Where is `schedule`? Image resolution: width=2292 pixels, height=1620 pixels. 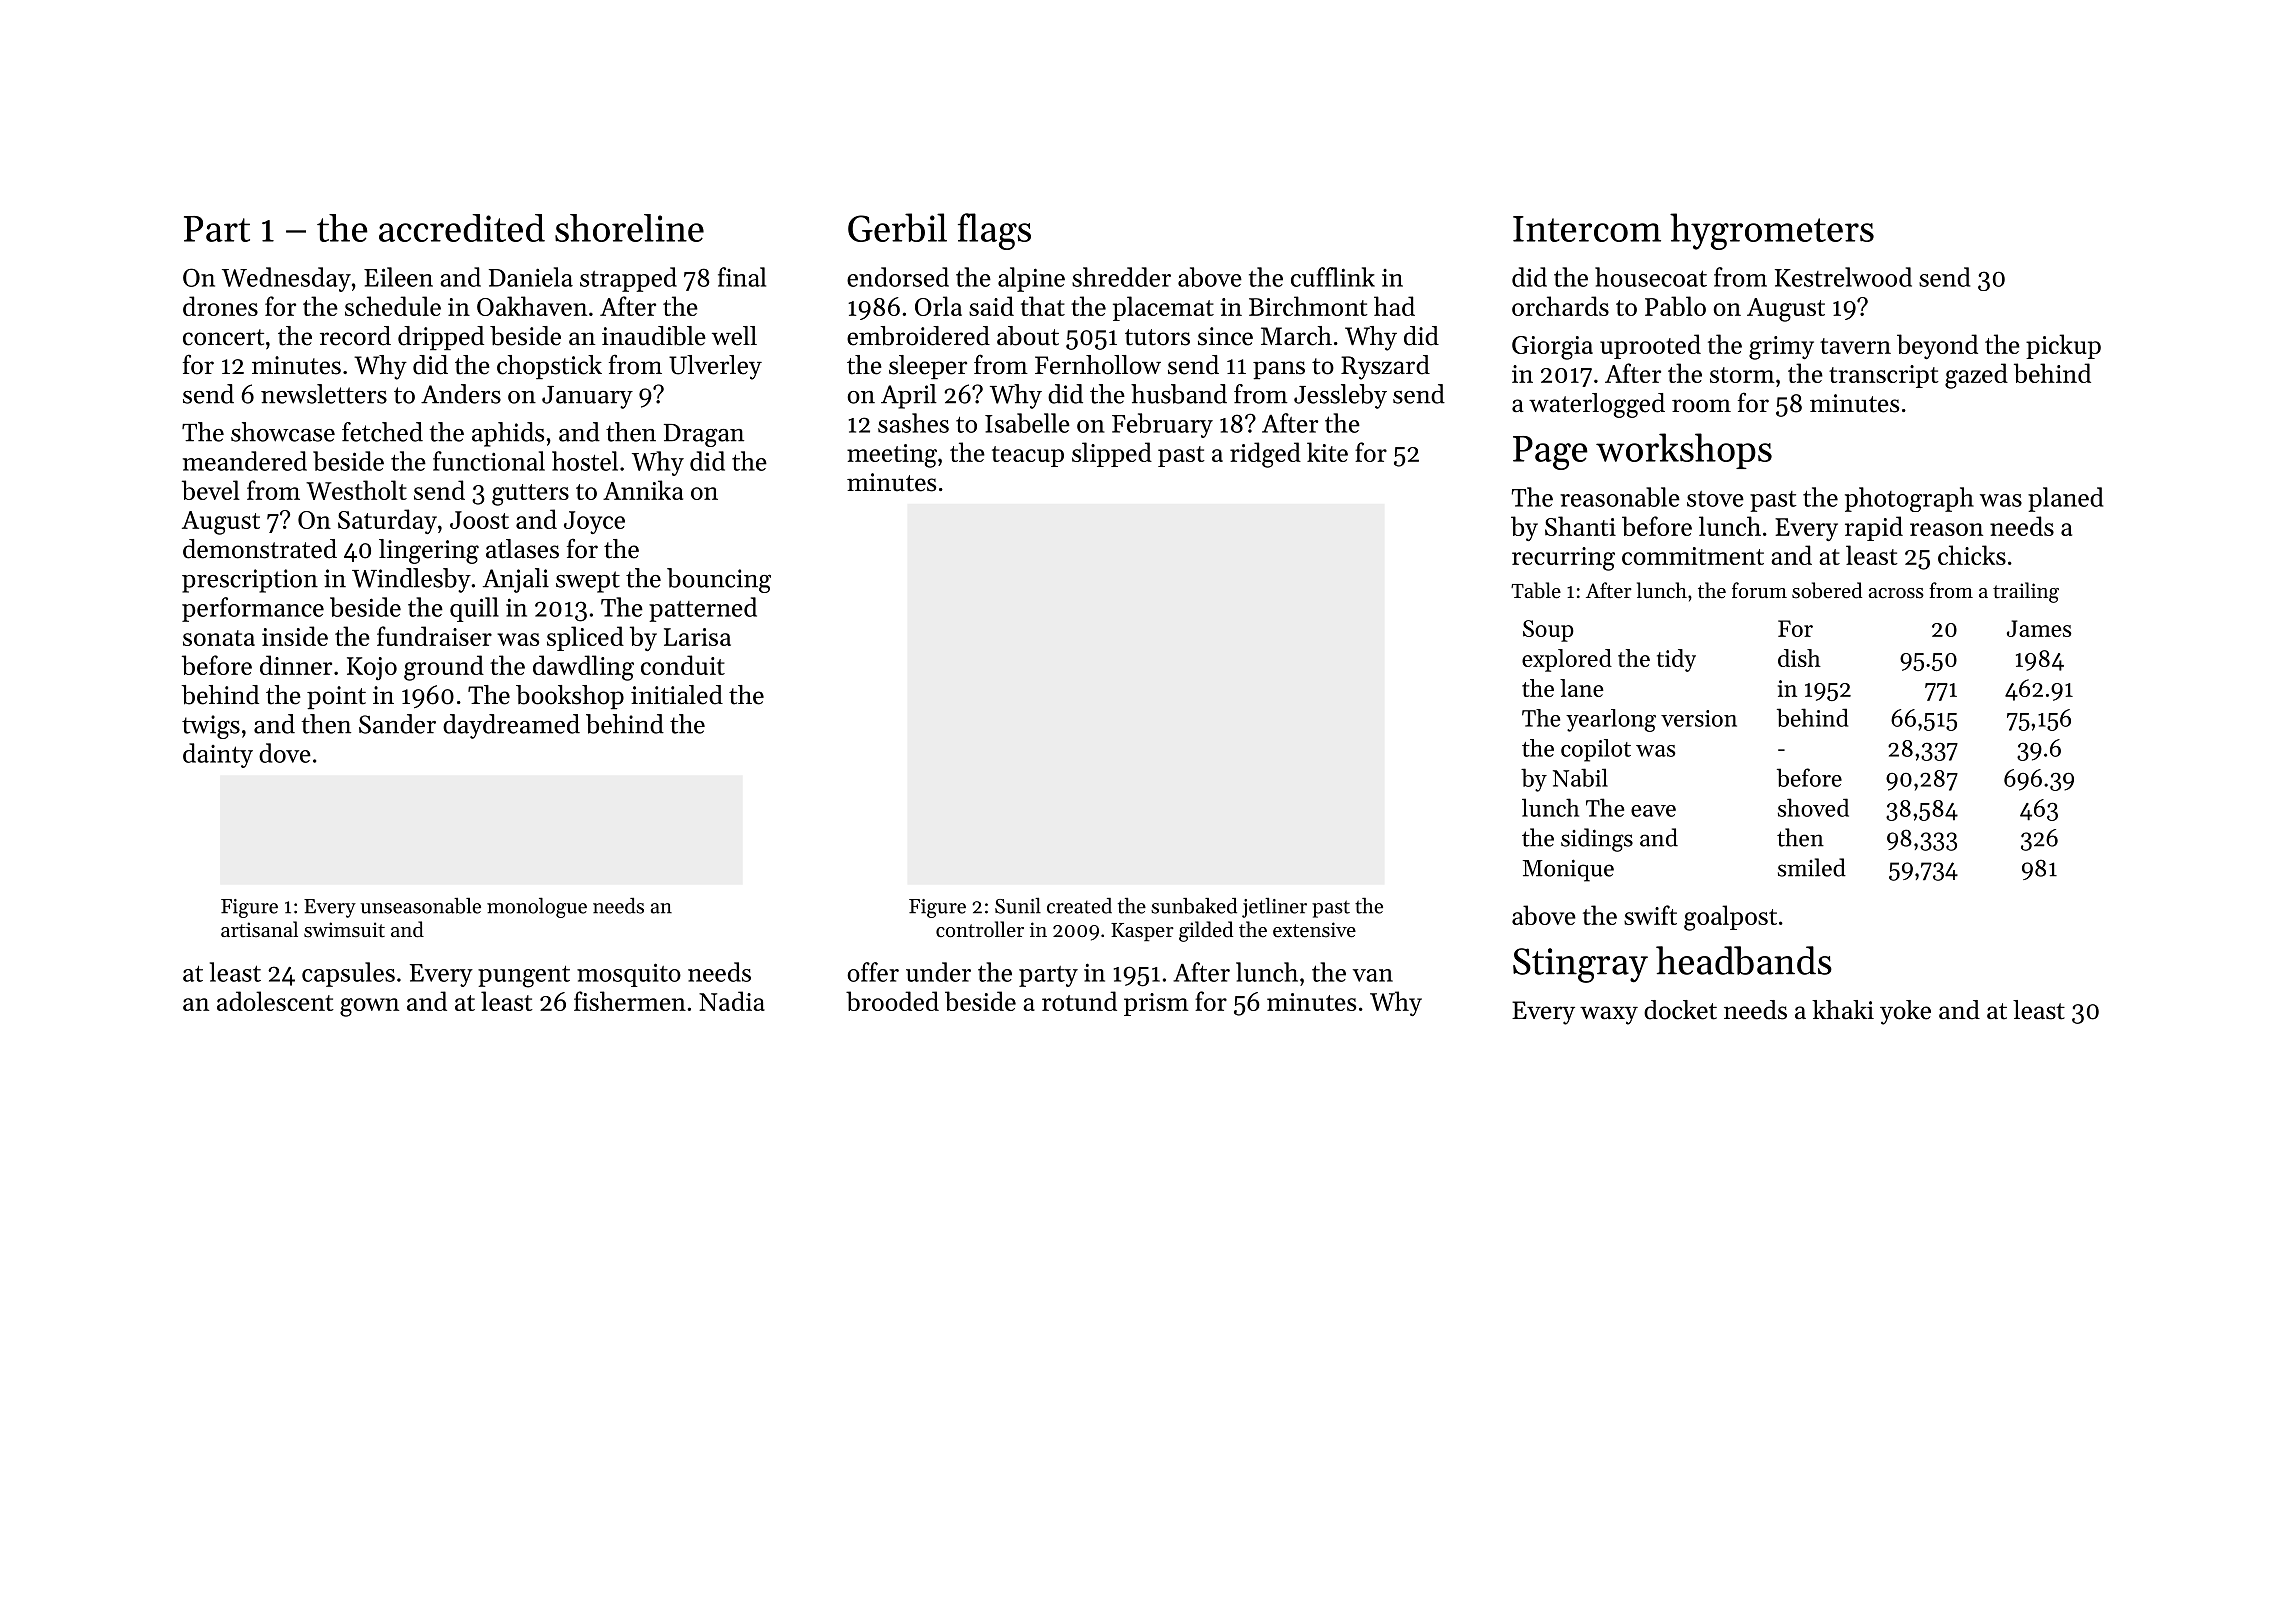 schedule is located at coordinates (393, 306).
